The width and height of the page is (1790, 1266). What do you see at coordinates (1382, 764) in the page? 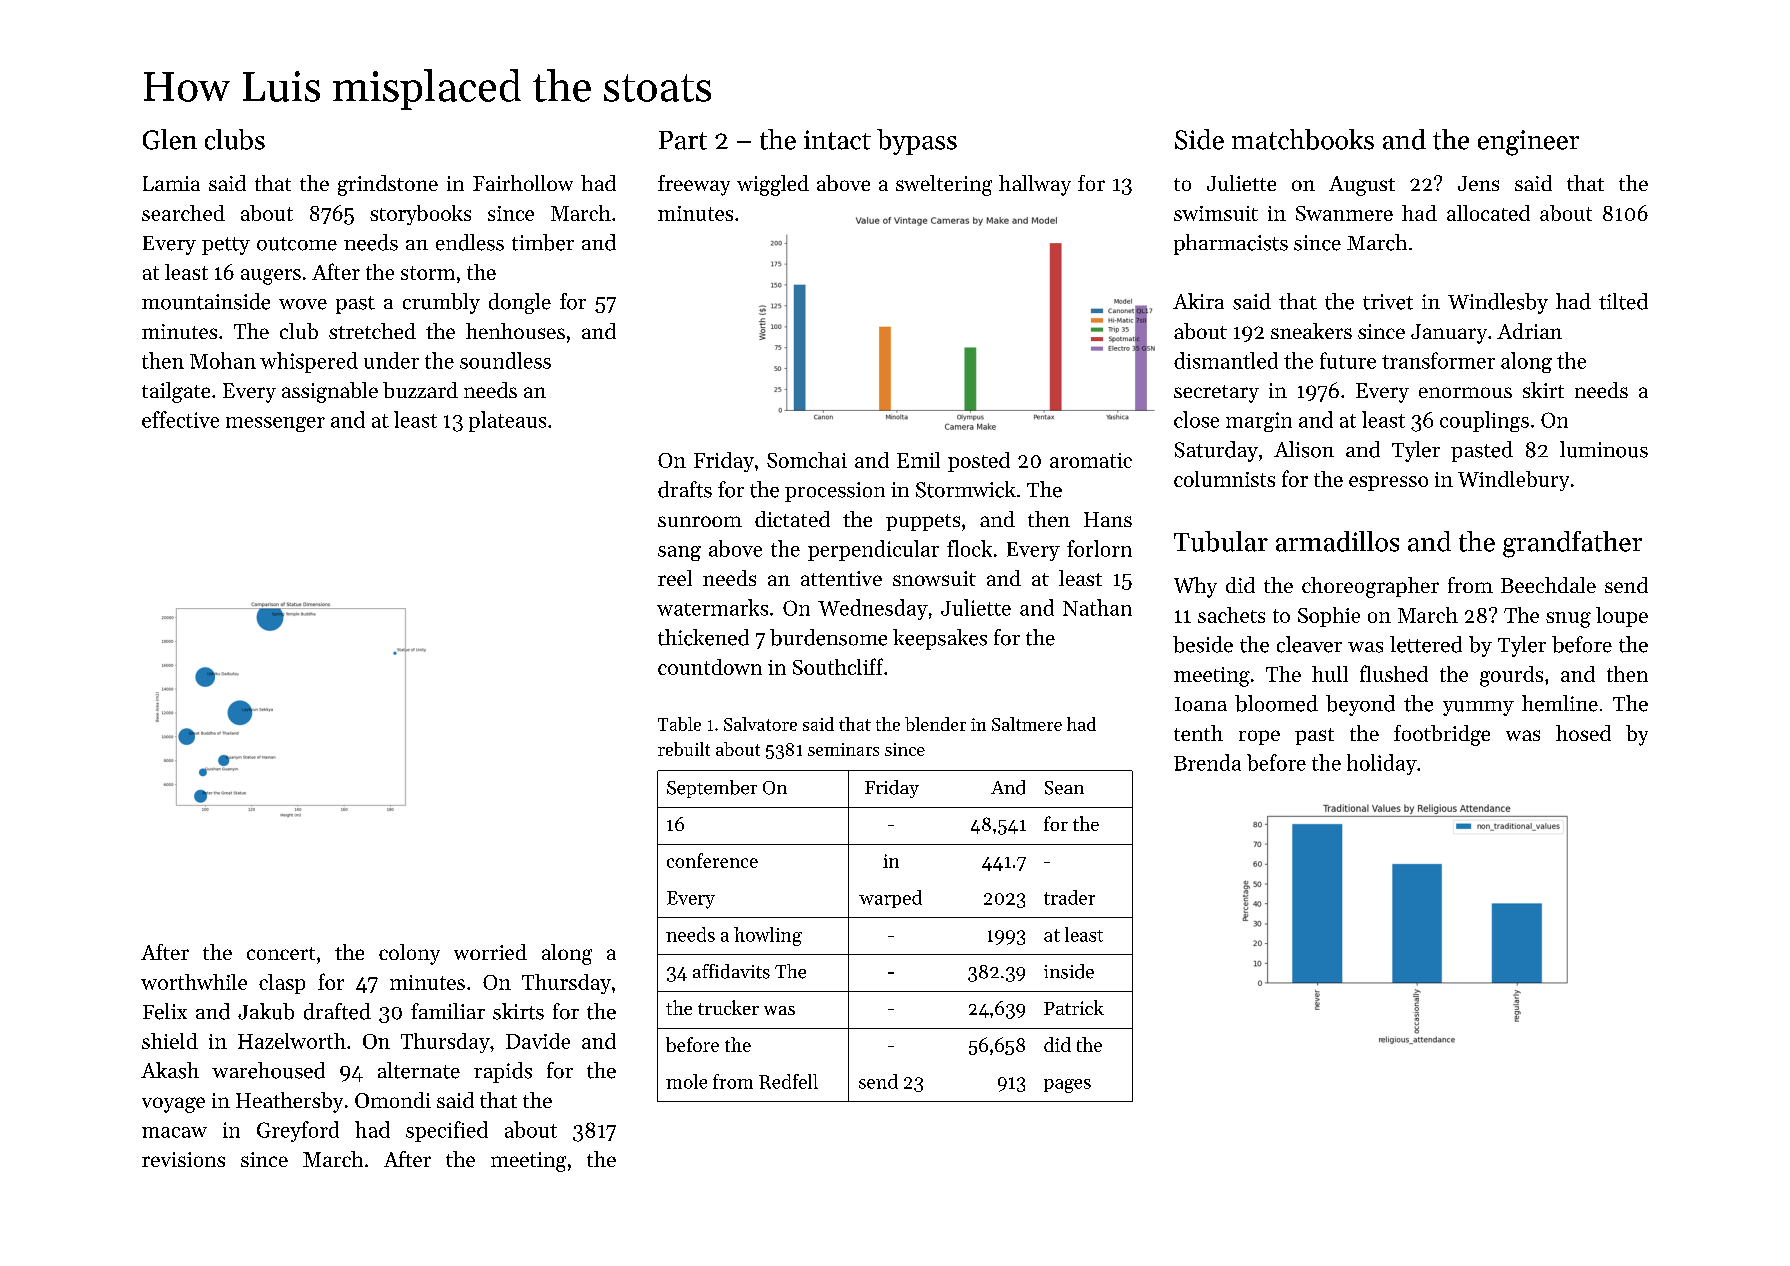
I see `holiday` at bounding box center [1382, 764].
